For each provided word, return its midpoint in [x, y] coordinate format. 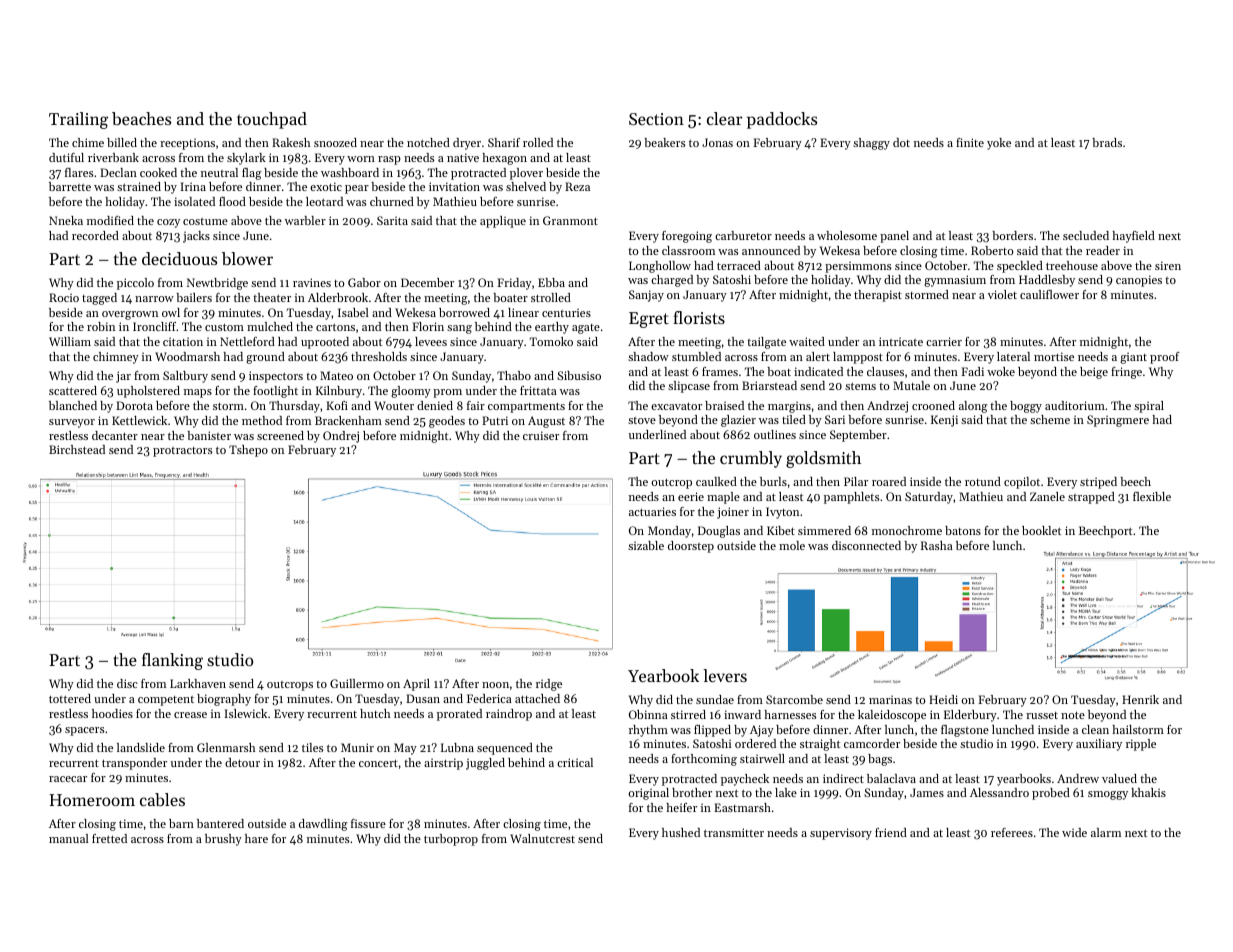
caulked [716, 481]
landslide [141, 747]
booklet [1041, 530]
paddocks [782, 120]
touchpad [272, 120]
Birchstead [77, 449]
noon [495, 685]
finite [970, 142]
